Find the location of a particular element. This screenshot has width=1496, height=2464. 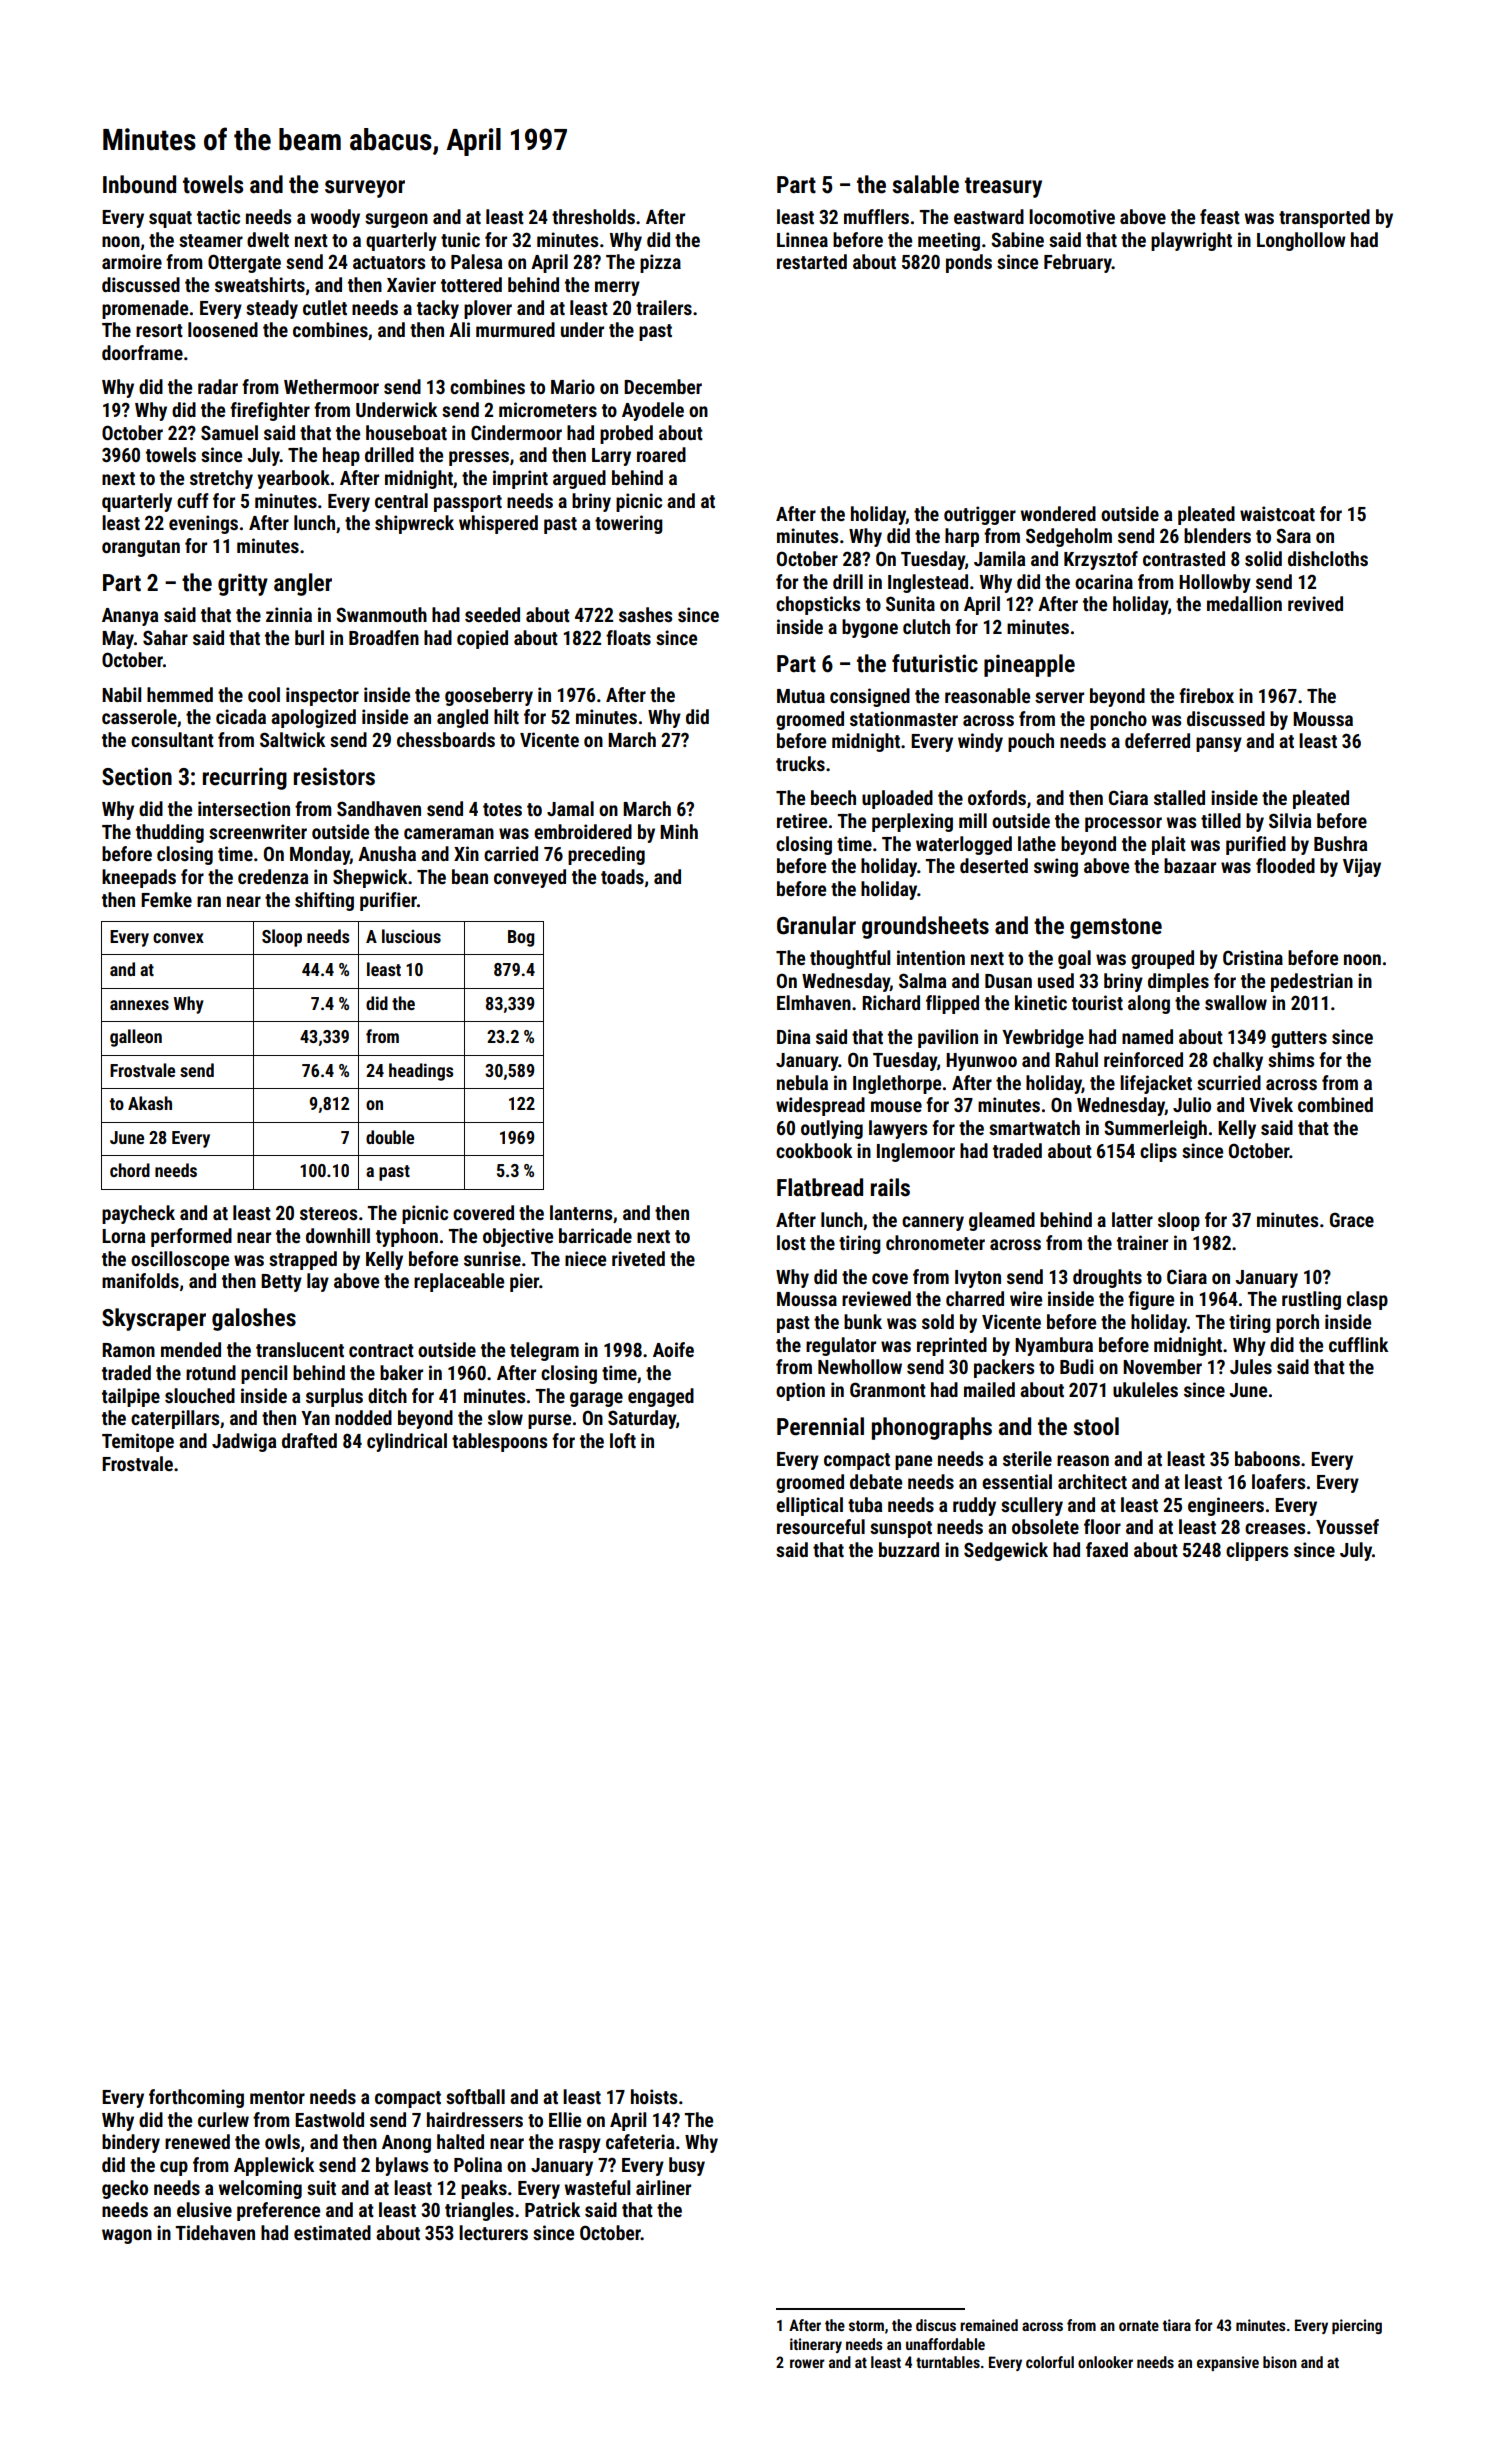

Grace is located at coordinates (1352, 1219).
